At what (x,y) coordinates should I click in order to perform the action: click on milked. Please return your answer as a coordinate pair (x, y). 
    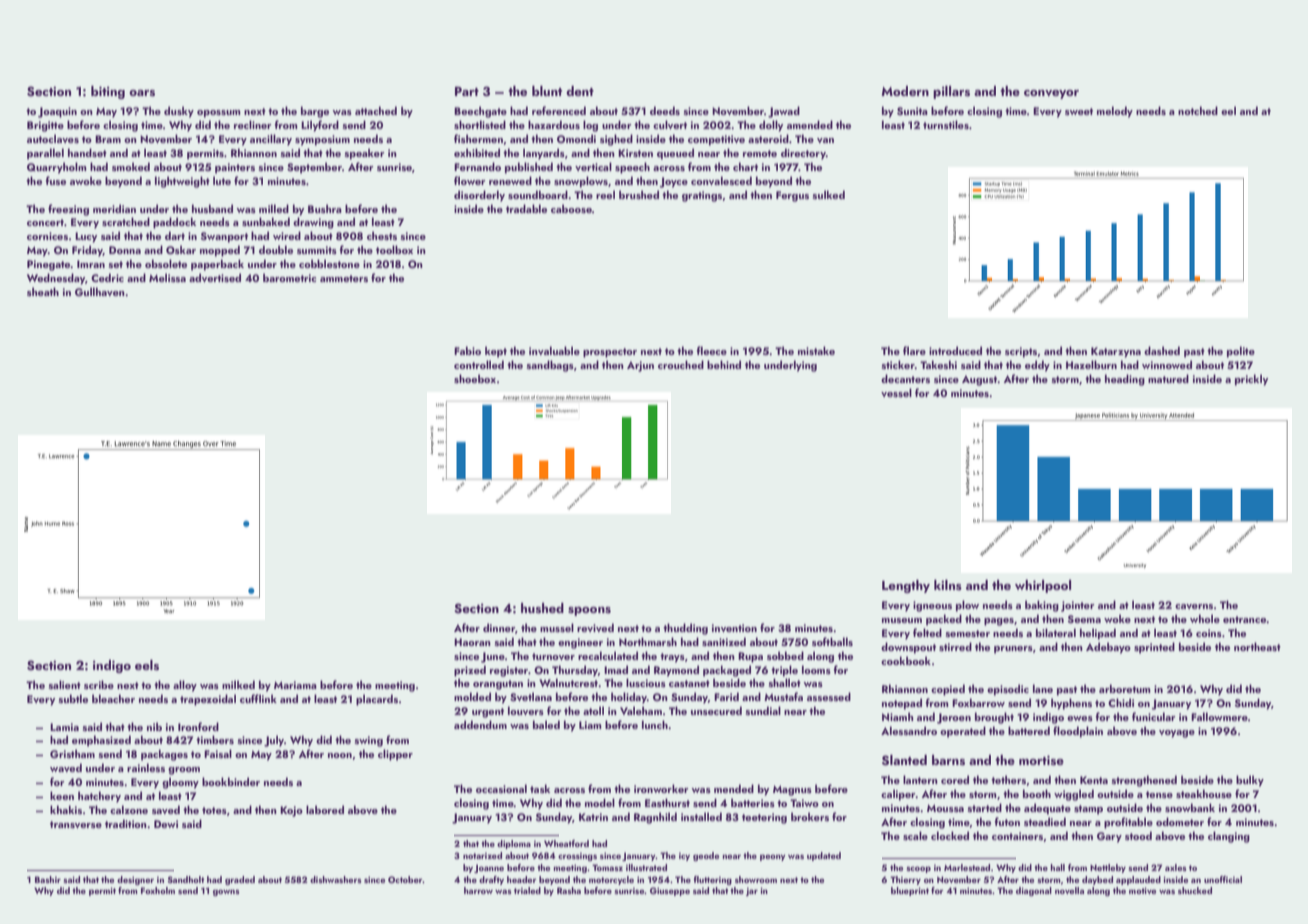
    Looking at the image, I should click on (238, 684).
